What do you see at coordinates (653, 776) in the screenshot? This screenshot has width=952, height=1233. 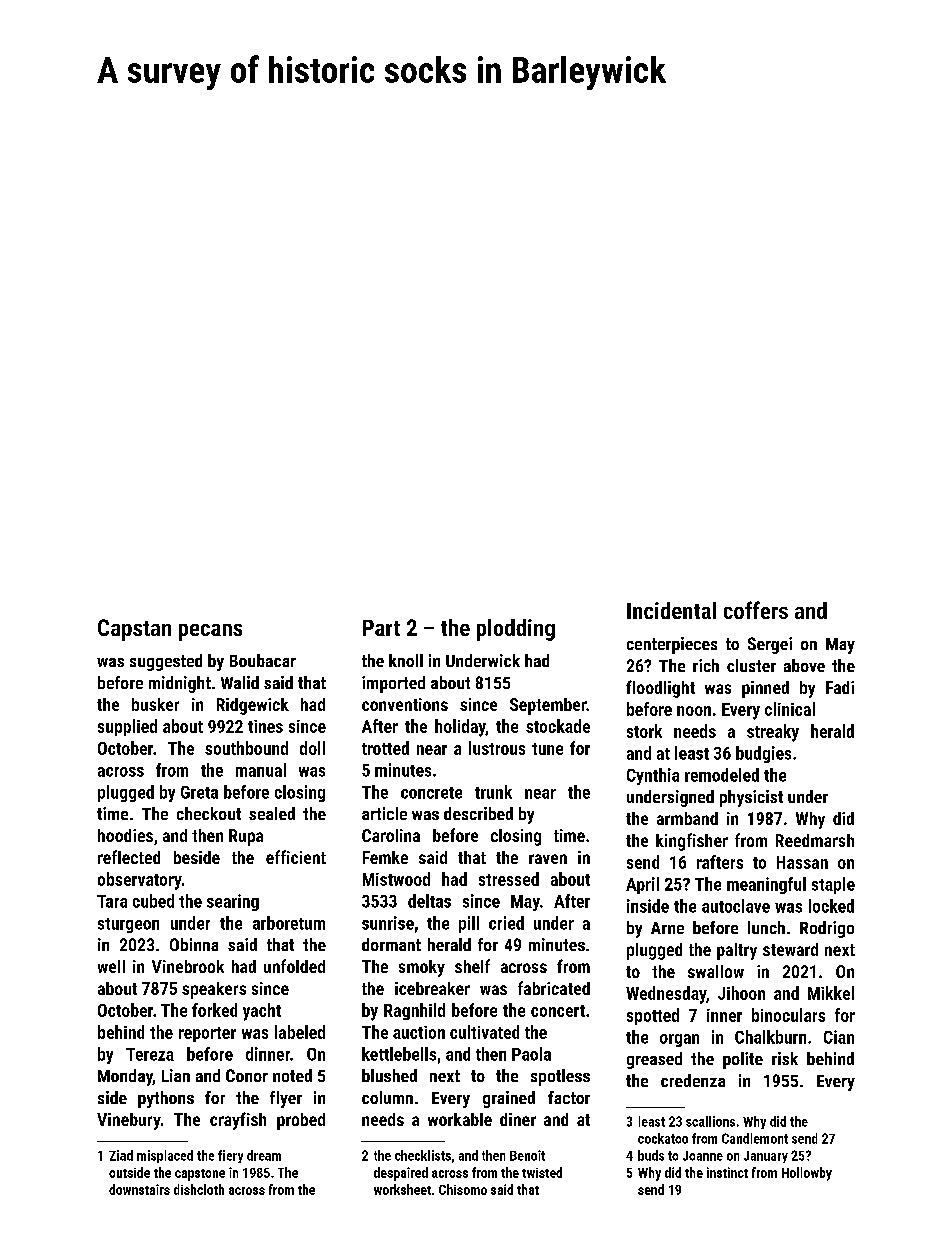 I see `Cynthia` at bounding box center [653, 776].
